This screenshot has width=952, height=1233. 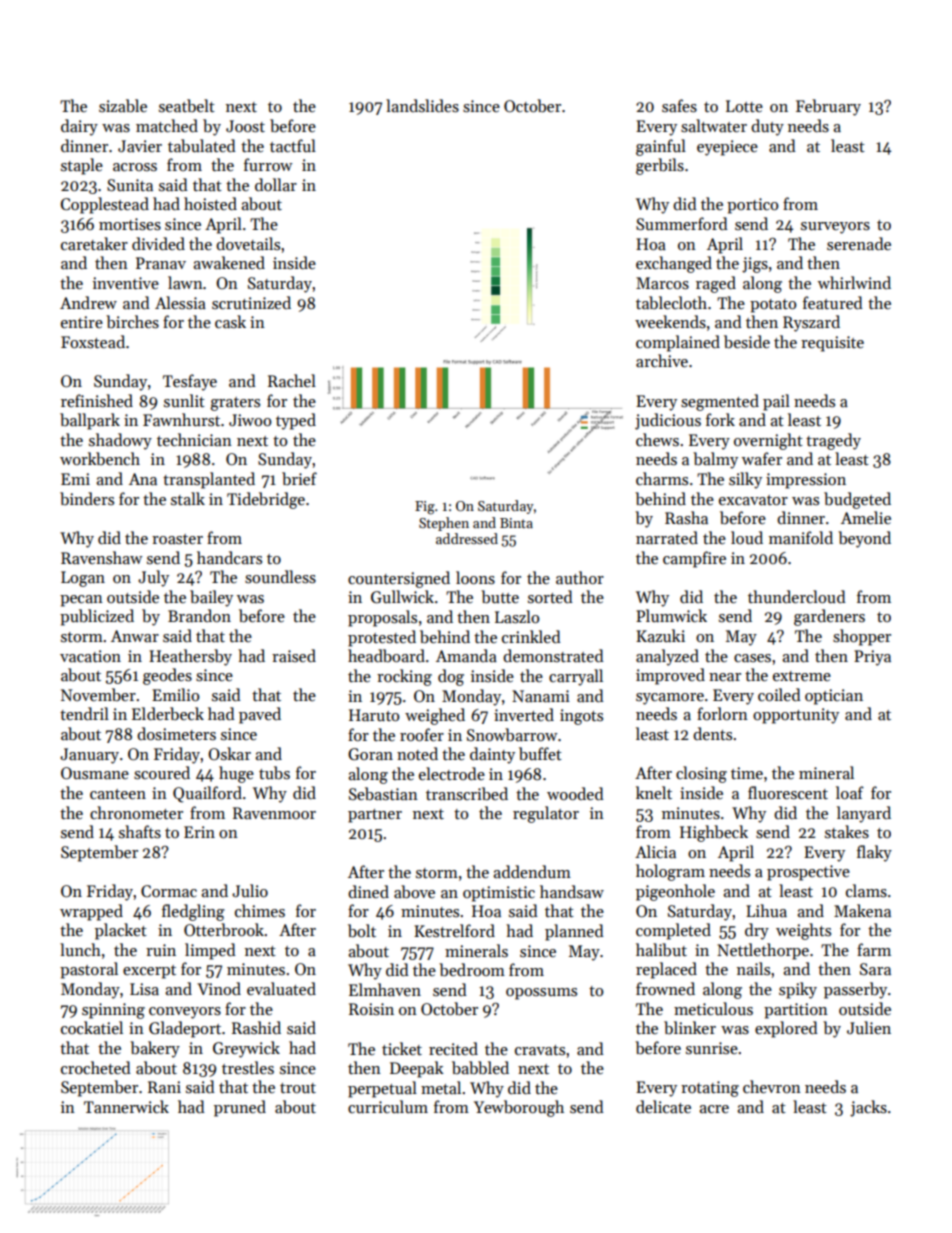 I want to click on Sebastian, so click(x=383, y=793).
